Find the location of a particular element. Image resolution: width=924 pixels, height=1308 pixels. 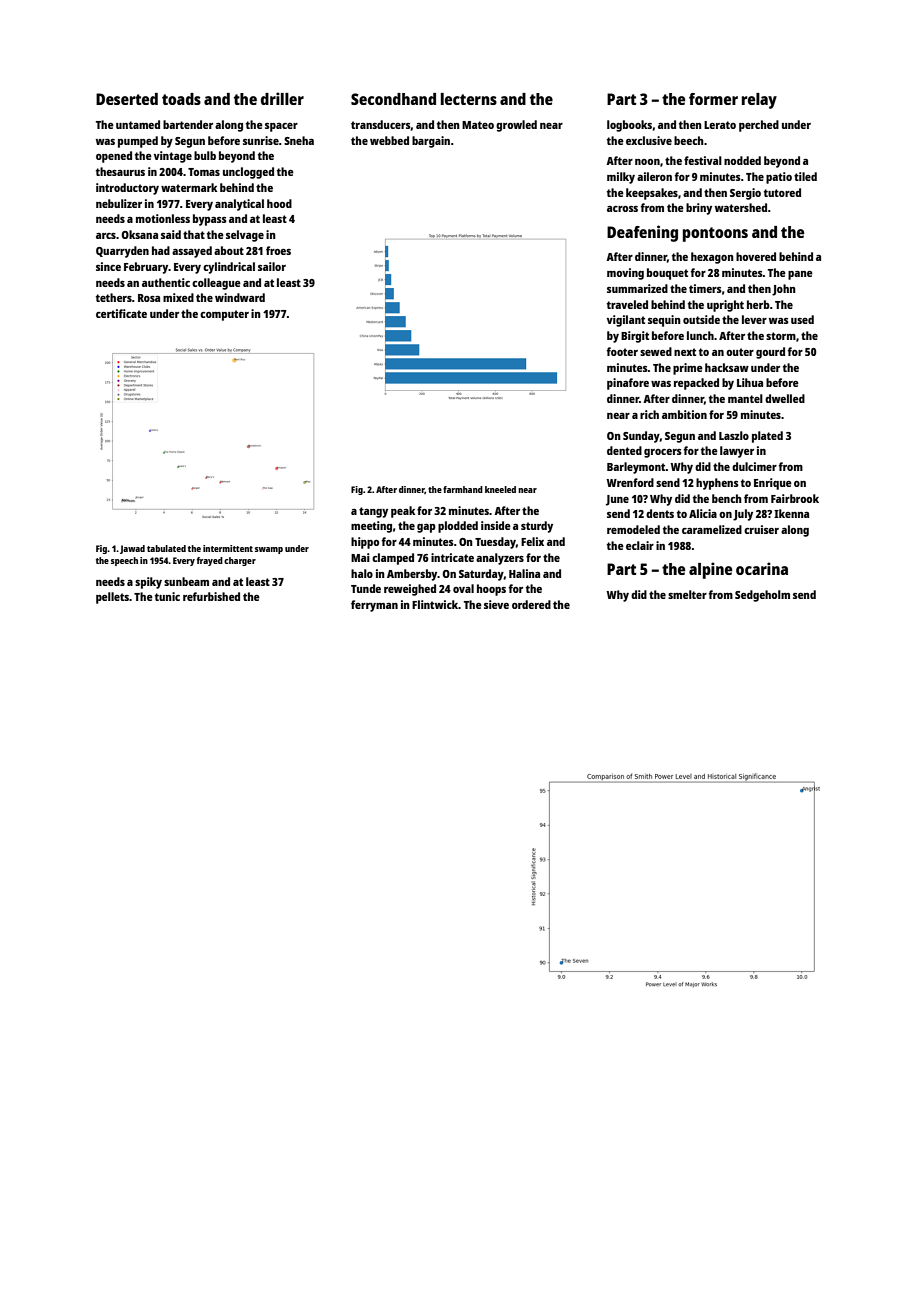

hood is located at coordinates (279, 203).
